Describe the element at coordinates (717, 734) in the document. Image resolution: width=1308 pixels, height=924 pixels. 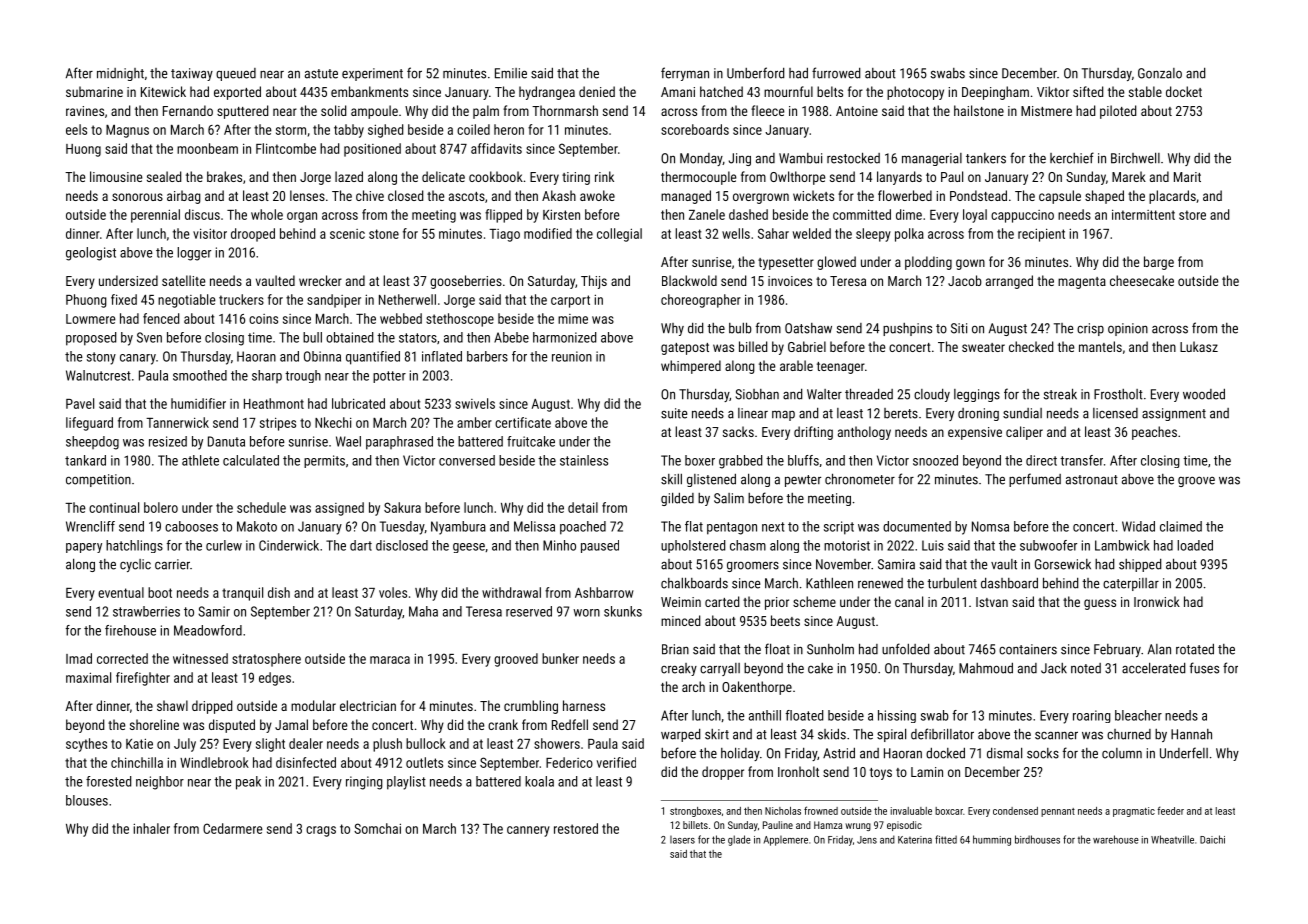
I see `skirt` at that location.
